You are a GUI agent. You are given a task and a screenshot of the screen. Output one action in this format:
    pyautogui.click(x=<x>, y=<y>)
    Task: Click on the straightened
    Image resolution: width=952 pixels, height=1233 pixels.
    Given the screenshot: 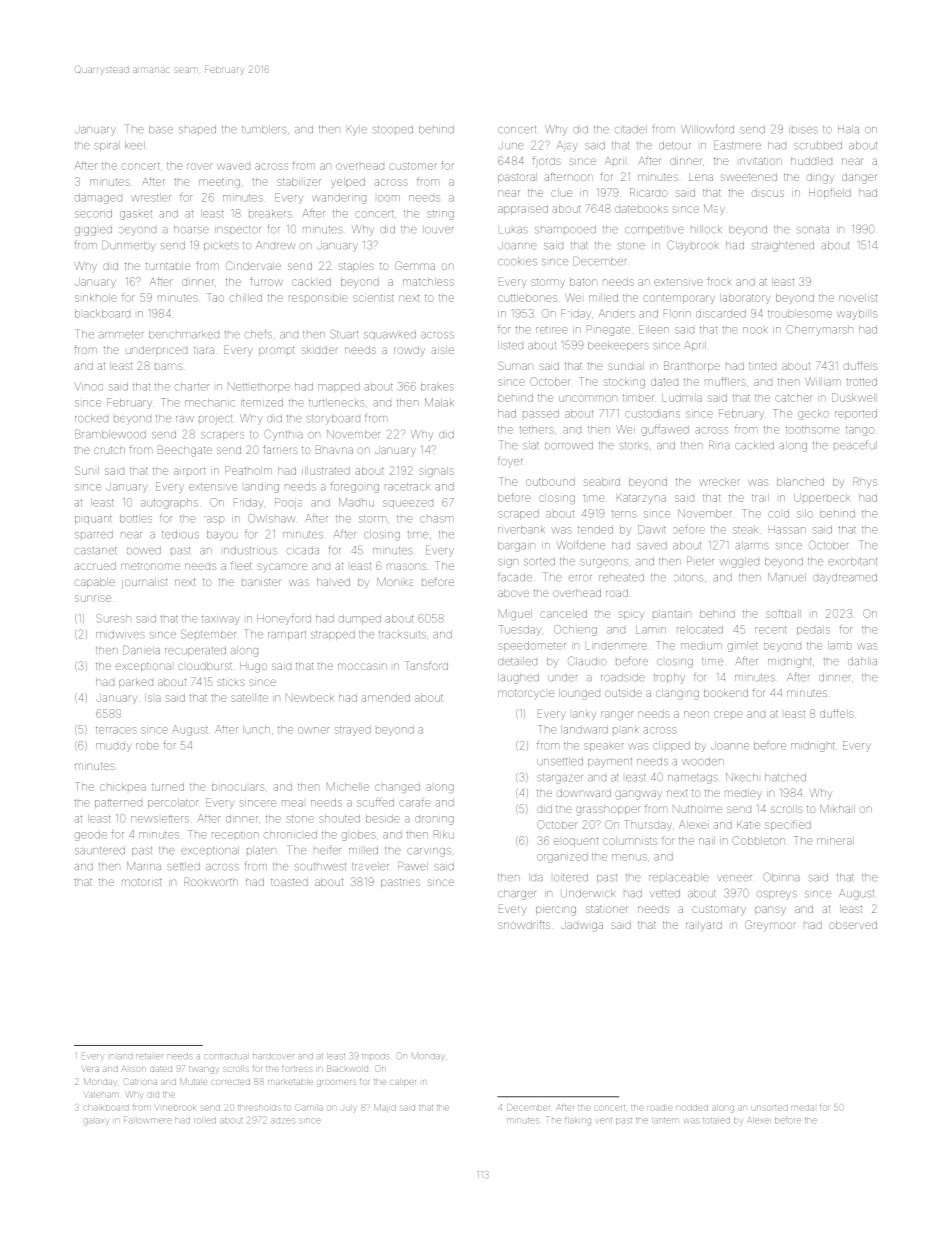 What is the action you would take?
    pyautogui.click(x=783, y=246)
